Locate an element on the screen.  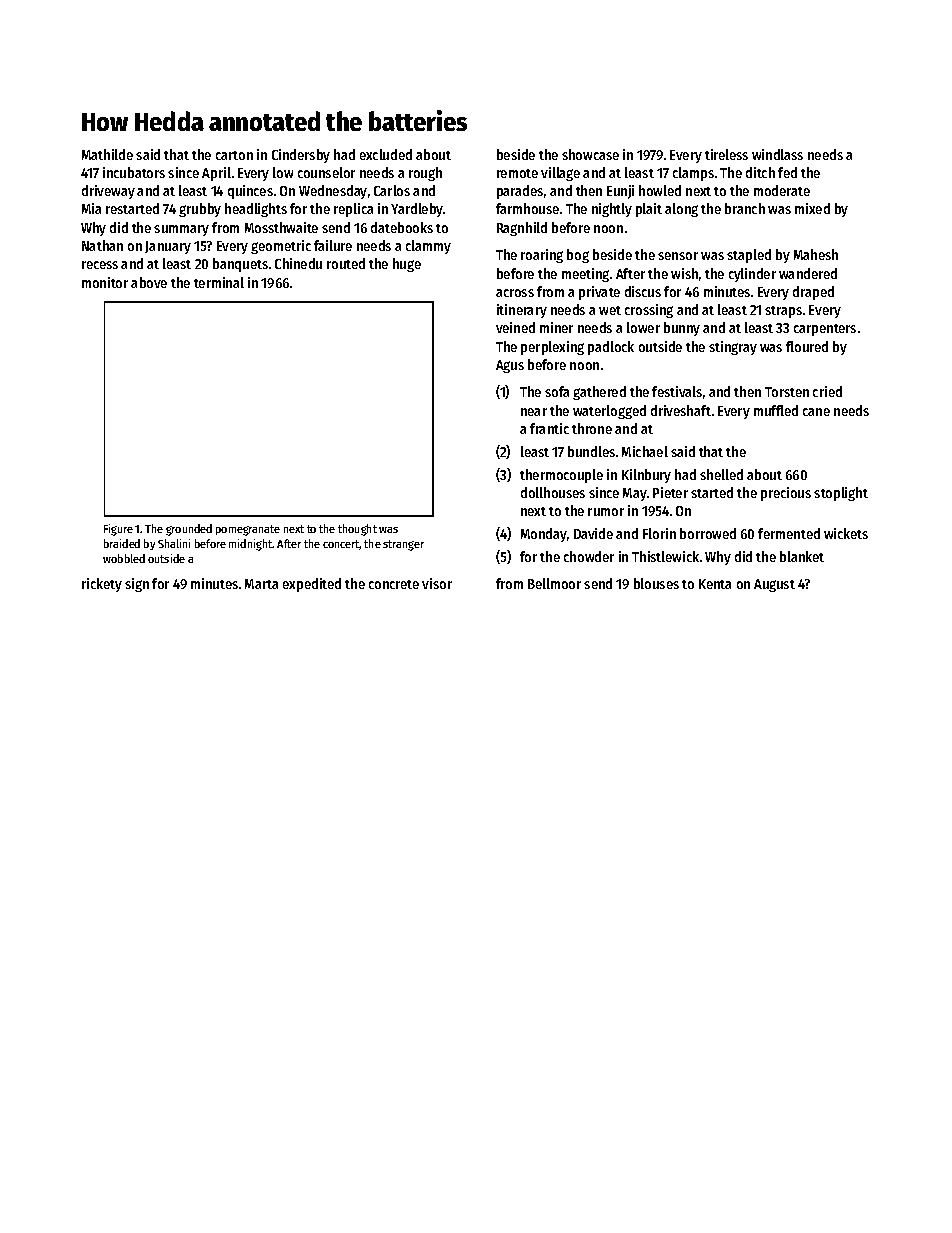
near is located at coordinates (534, 412).
